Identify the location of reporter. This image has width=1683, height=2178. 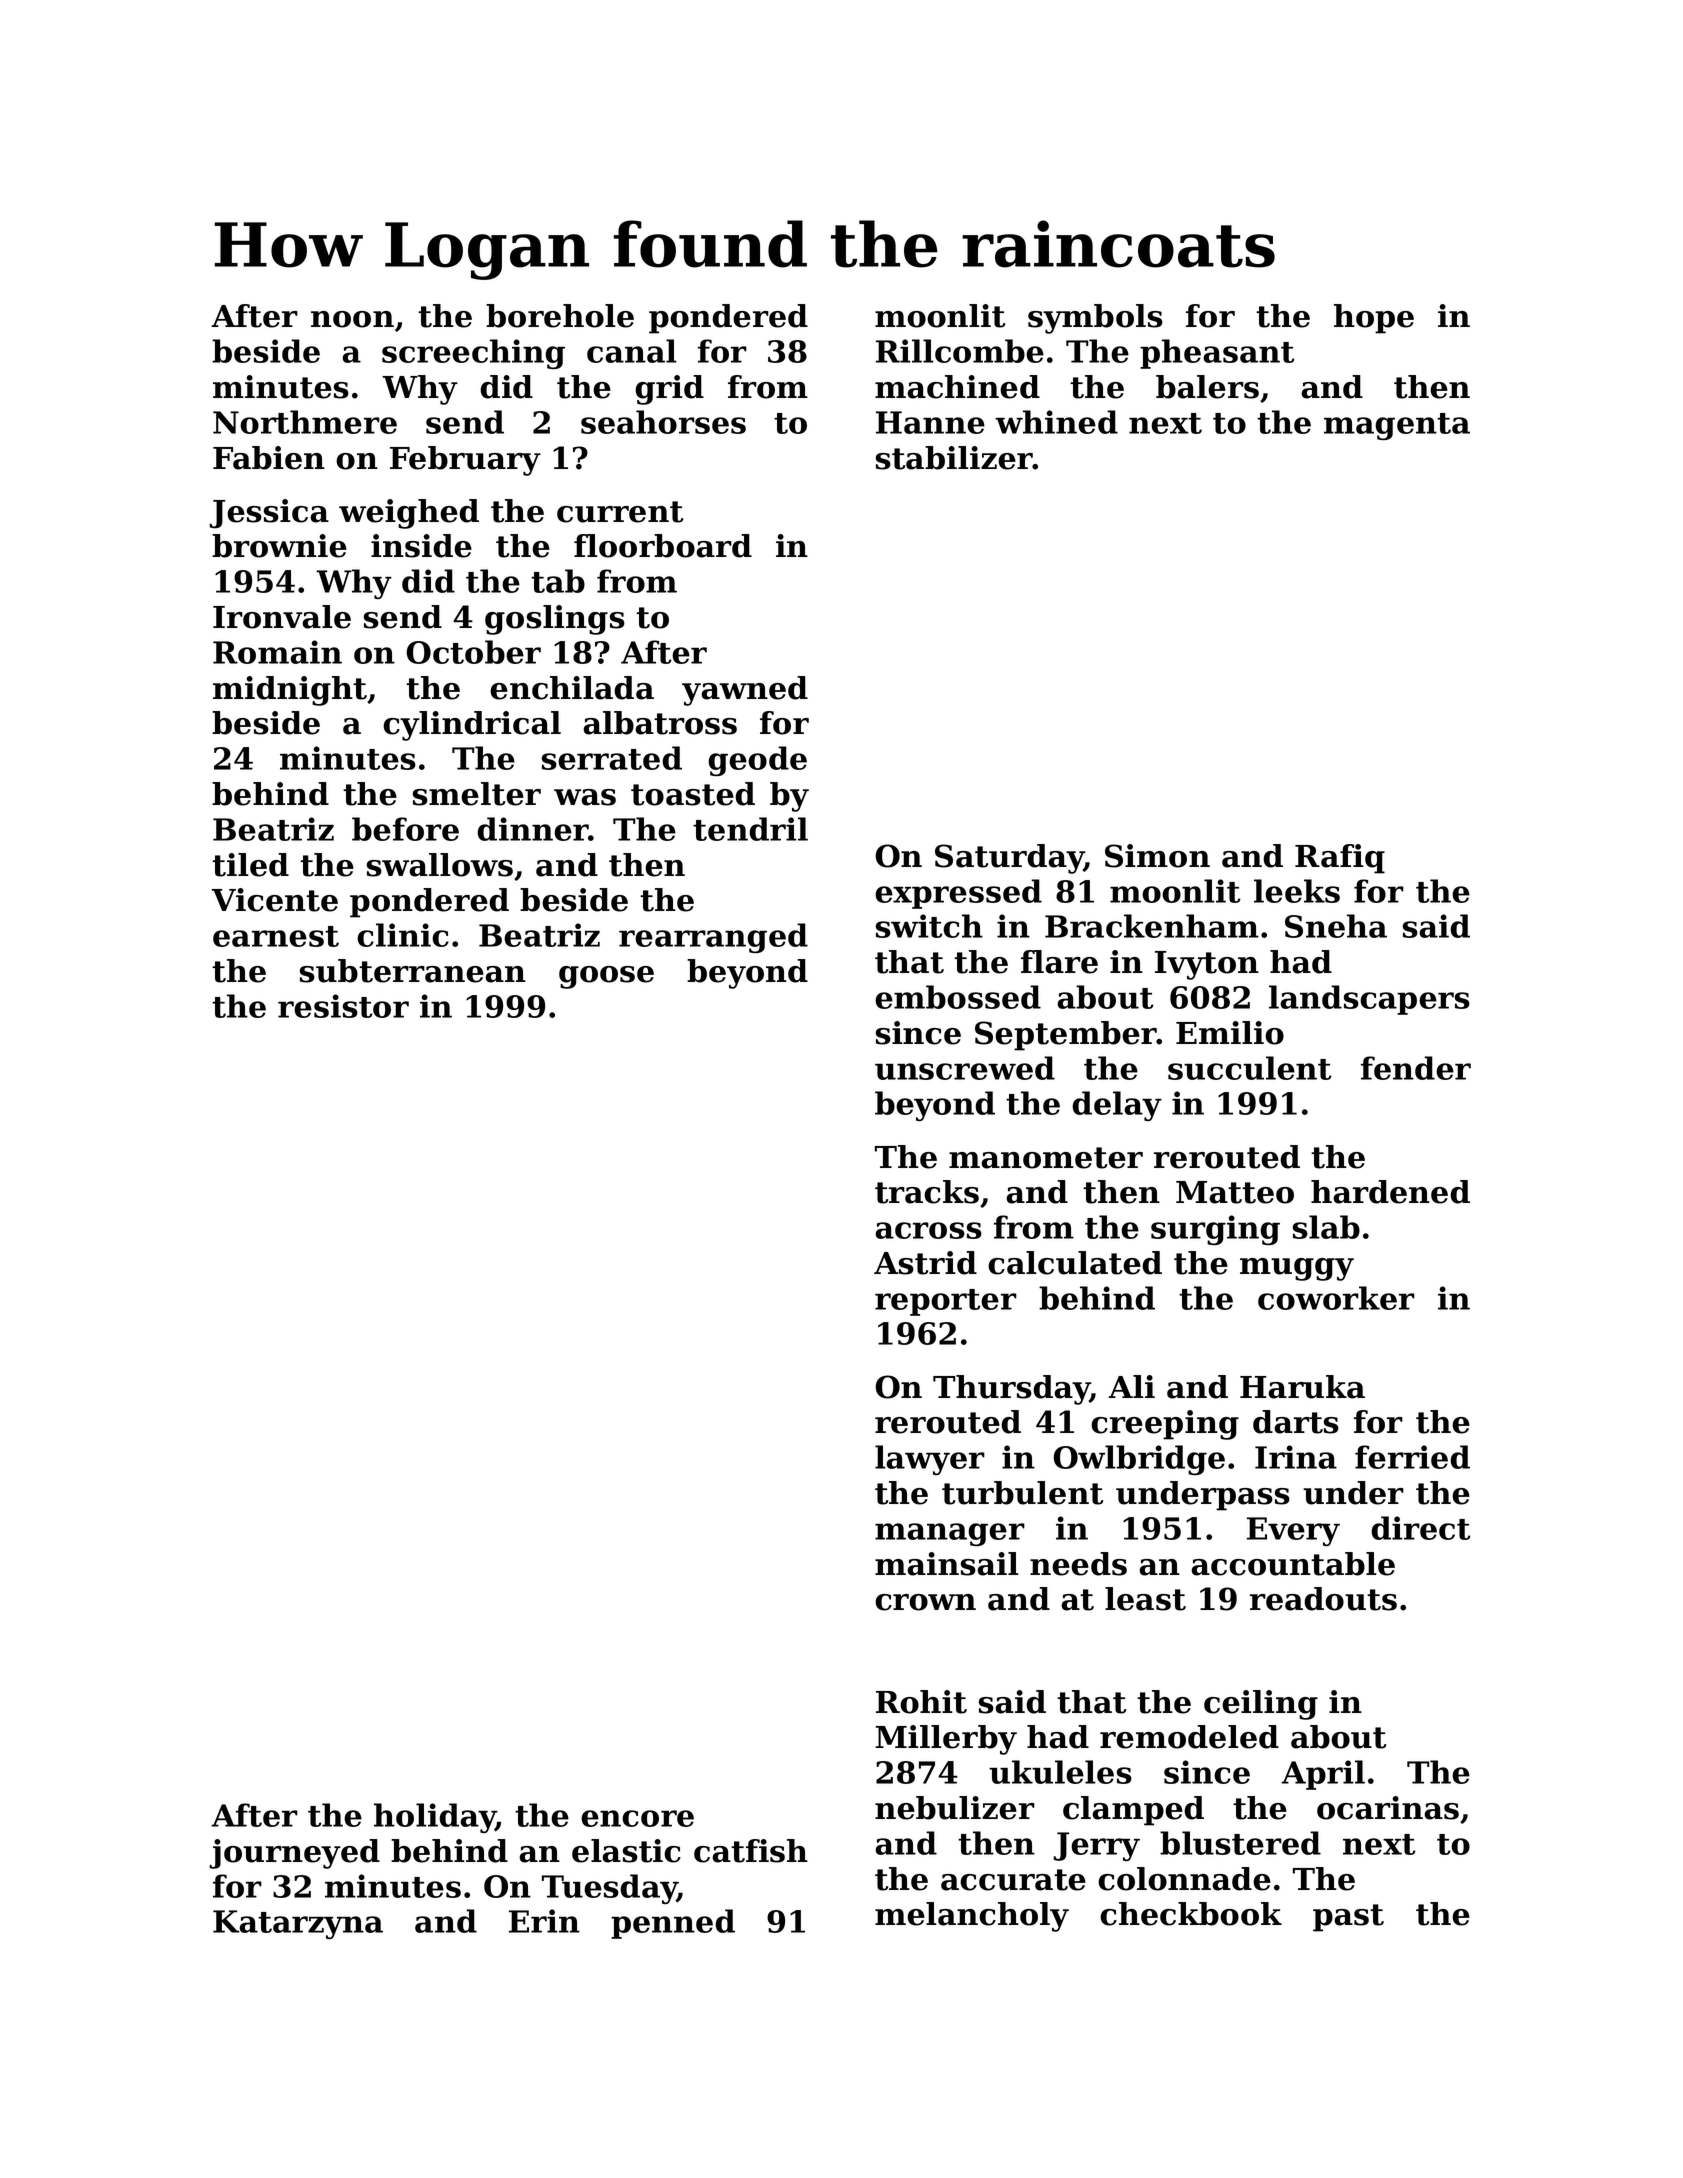
(946, 1302).
